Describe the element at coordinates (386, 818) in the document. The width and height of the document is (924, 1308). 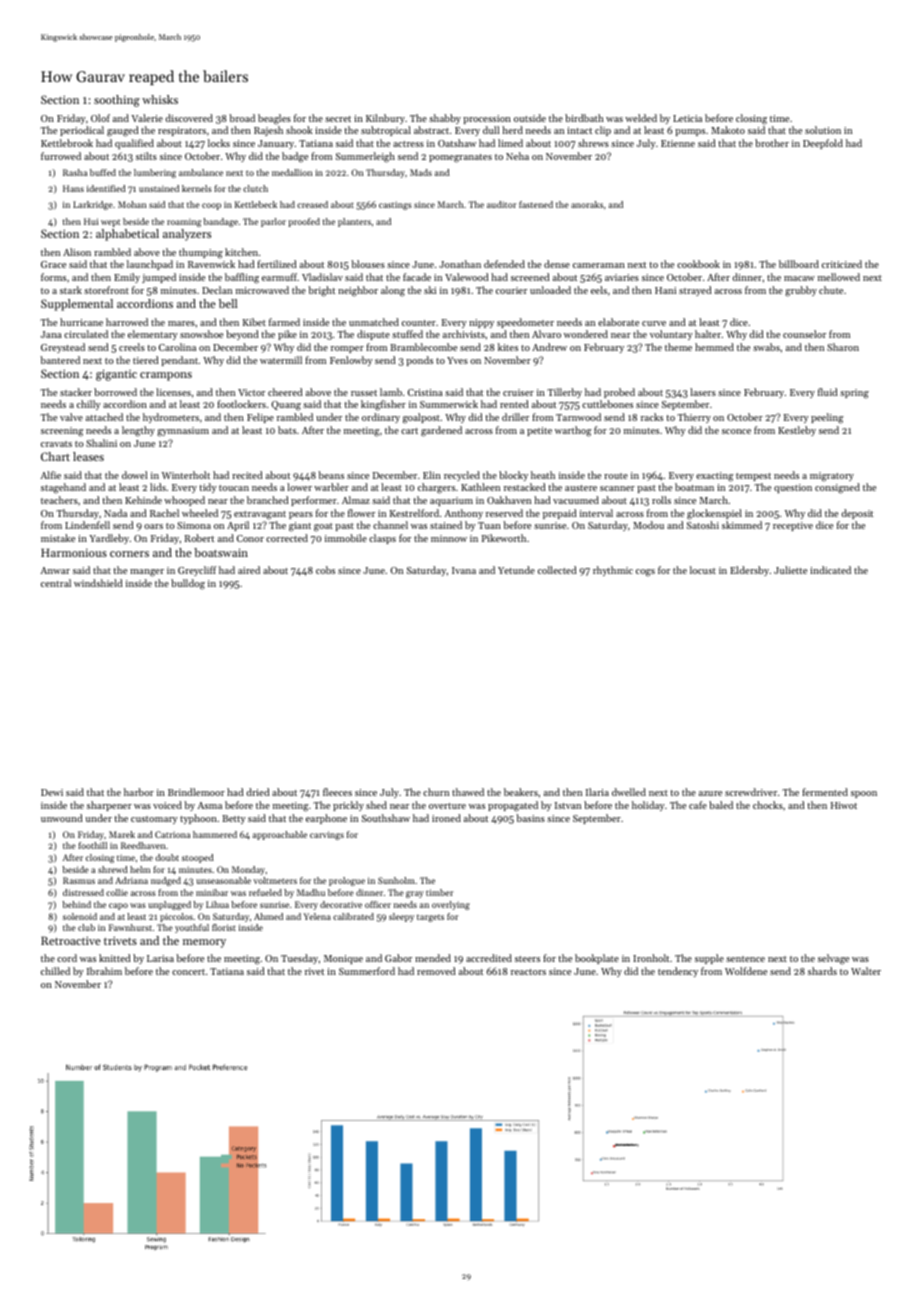
I see `Southshaw` at that location.
